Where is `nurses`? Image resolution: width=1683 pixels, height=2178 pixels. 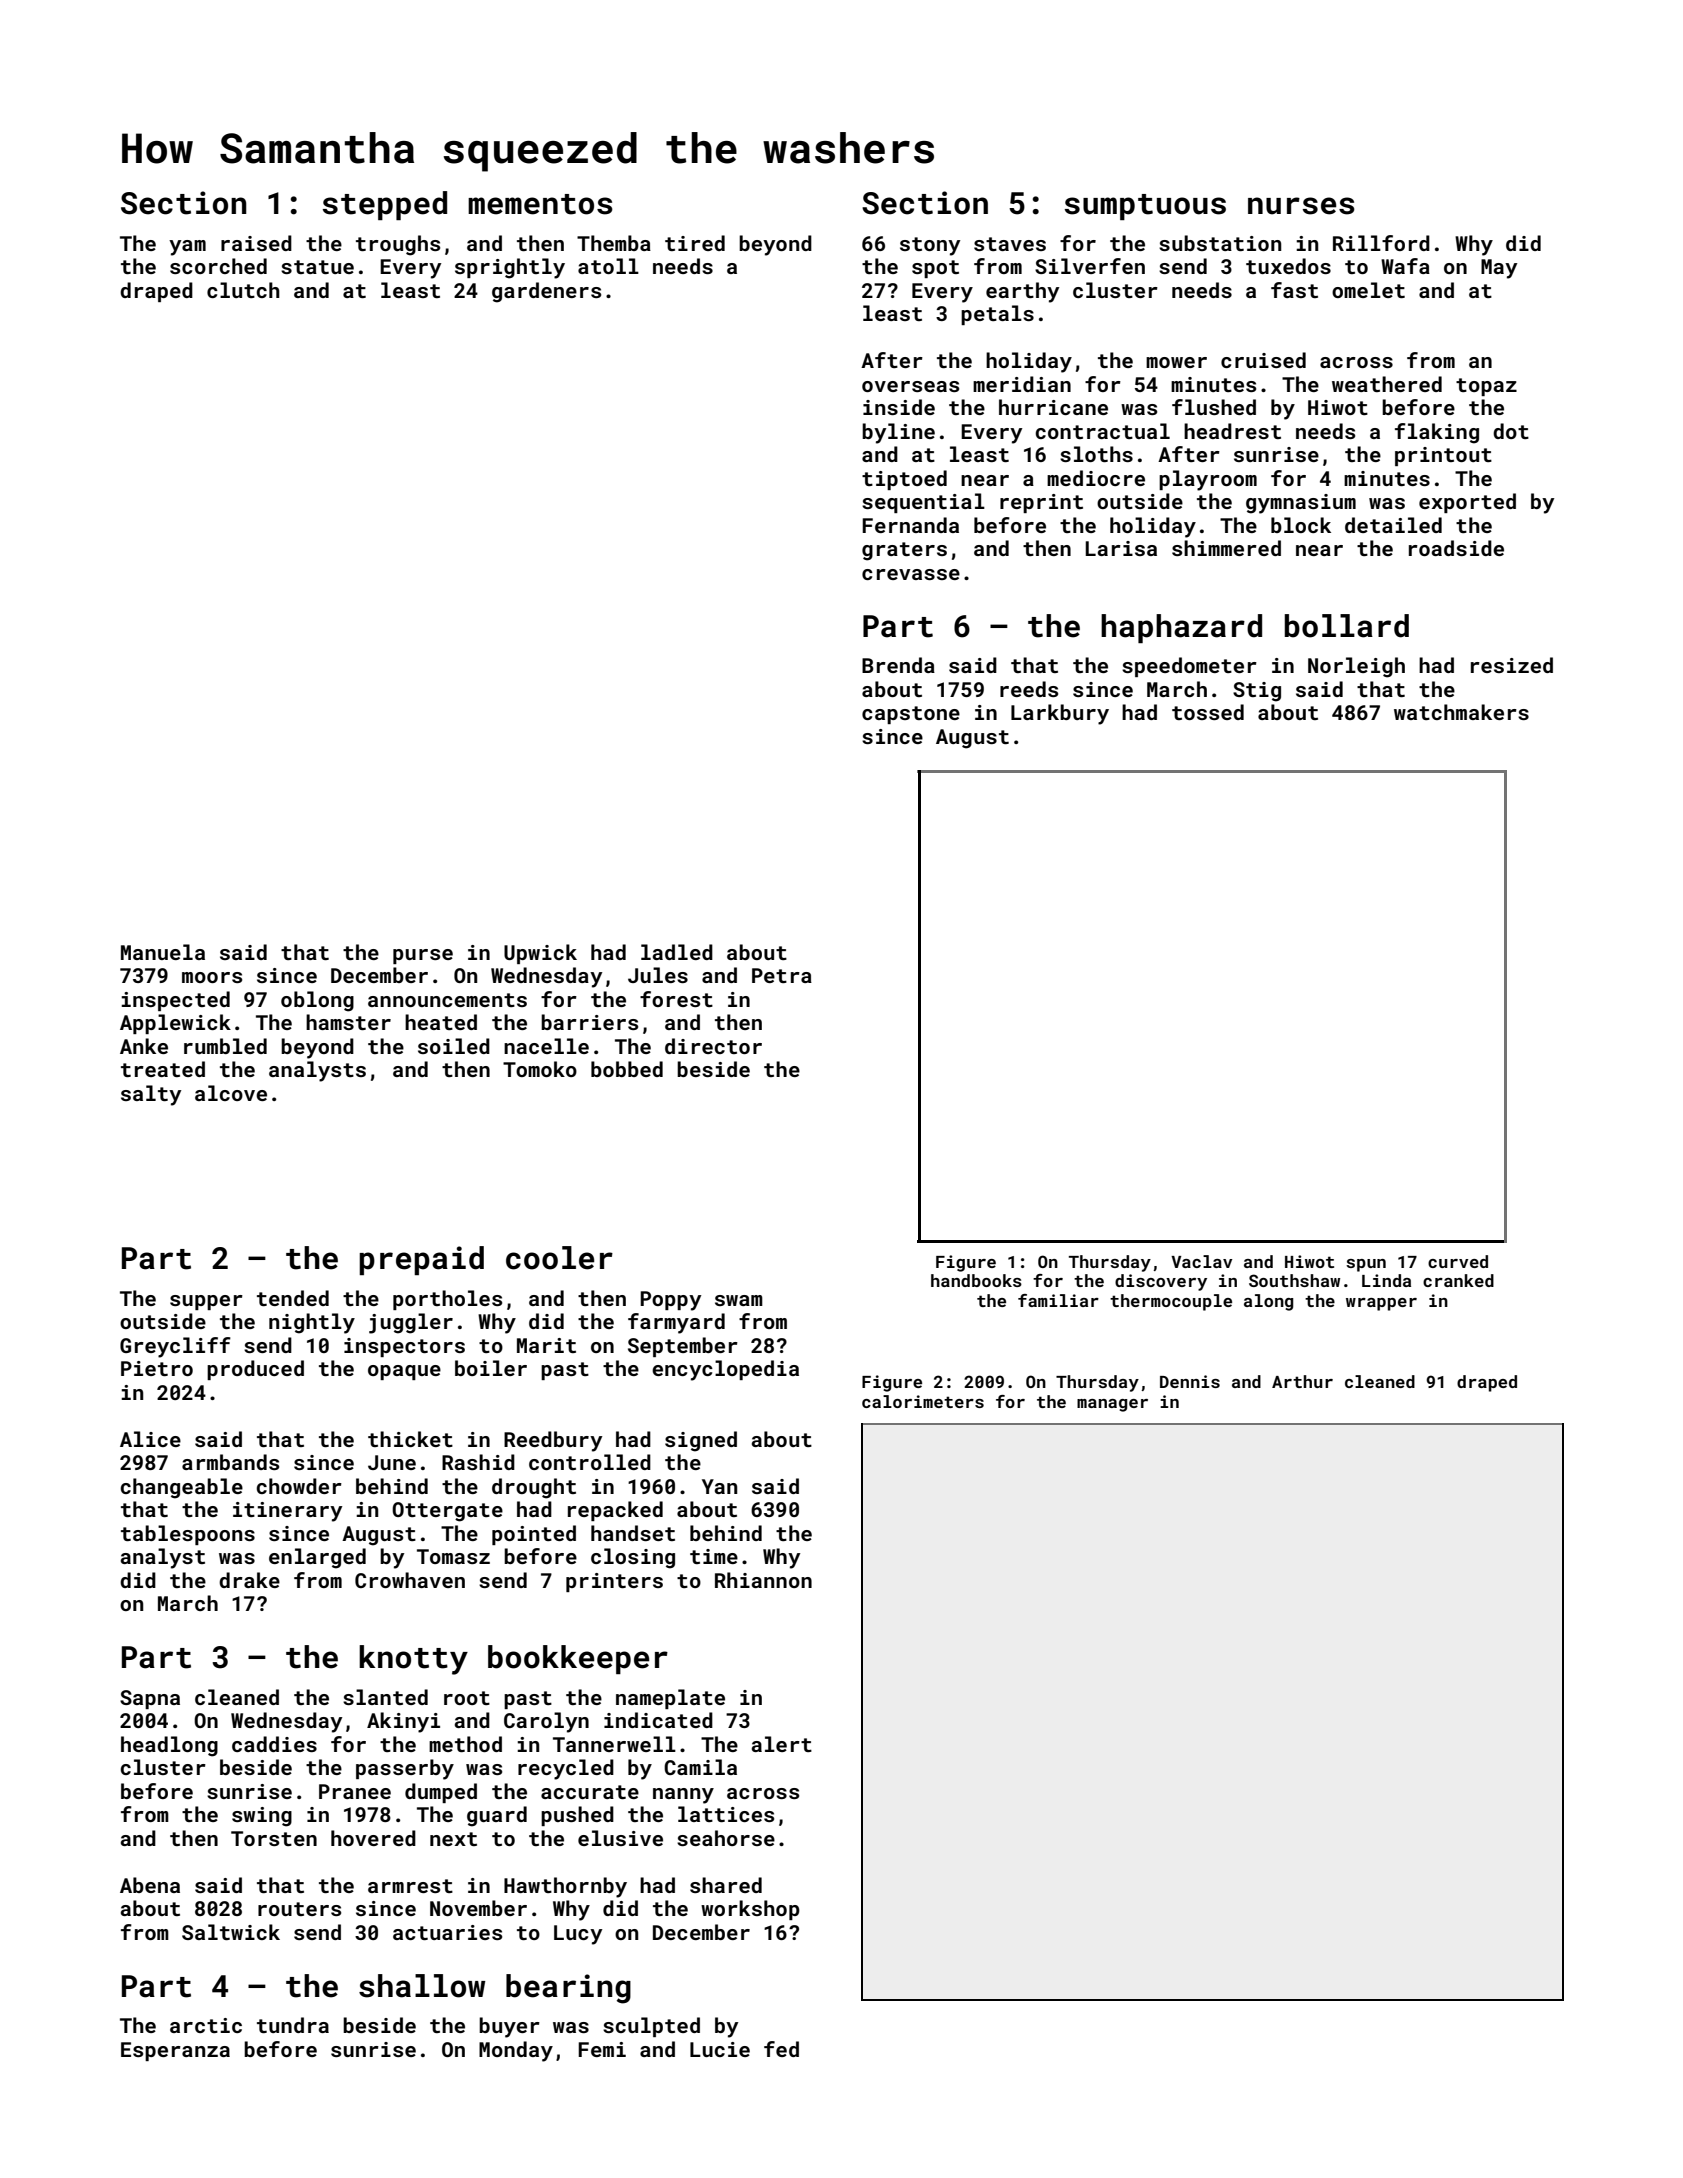 nurses is located at coordinates (1301, 206).
